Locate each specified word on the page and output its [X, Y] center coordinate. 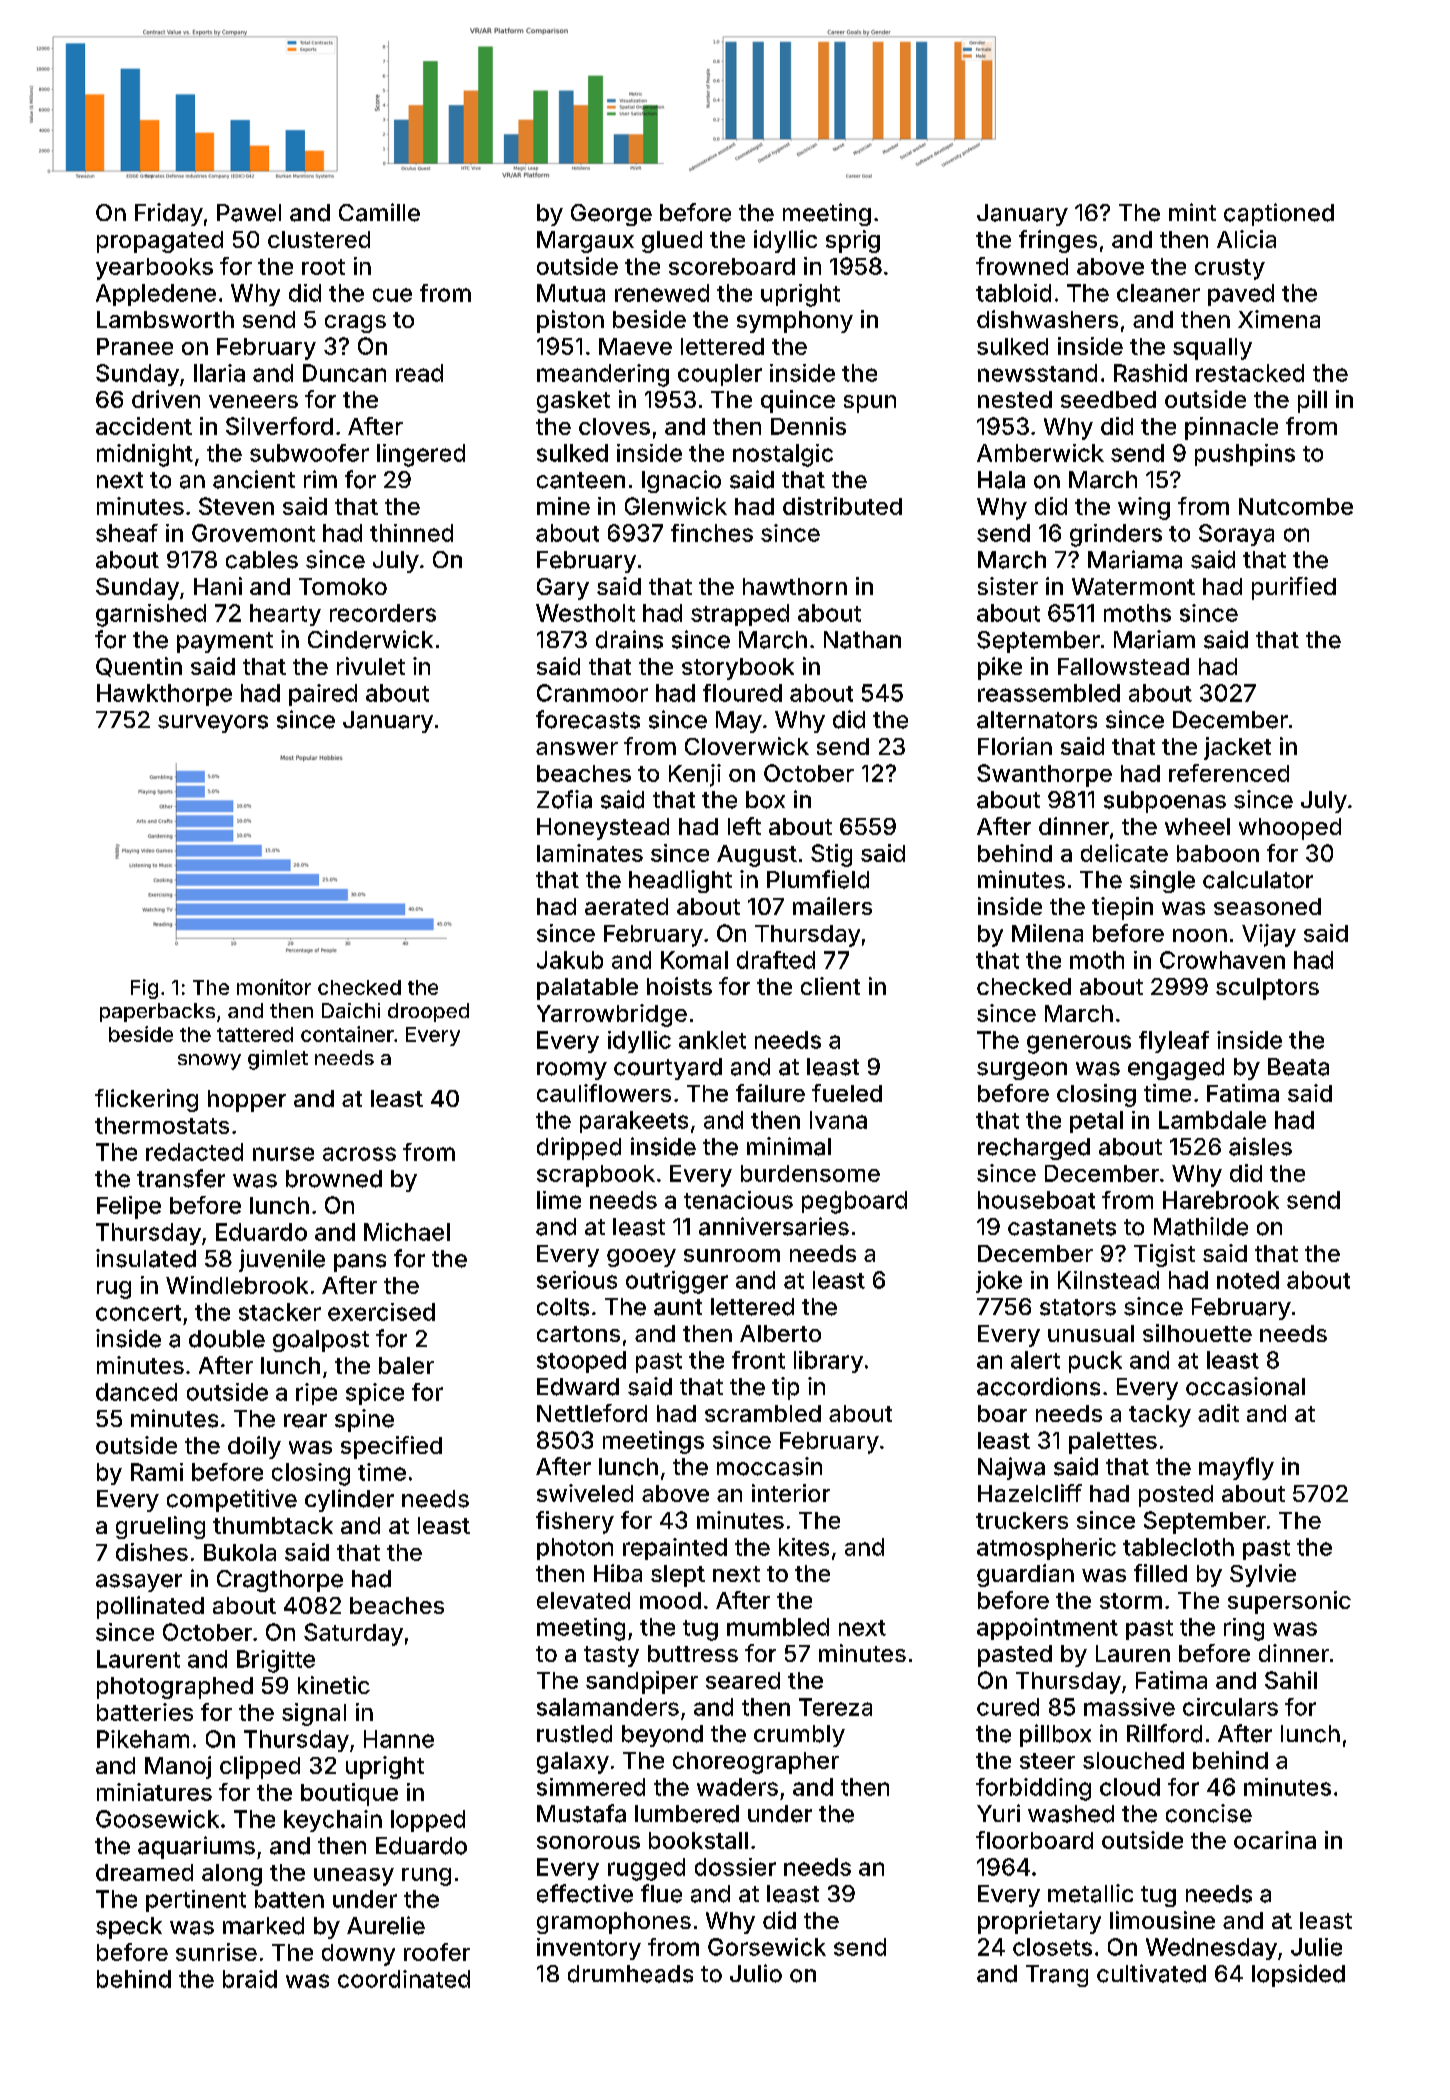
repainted [675, 1549]
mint [1192, 212]
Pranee [135, 346]
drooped [428, 1012]
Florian [1015, 746]
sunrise [216, 1952]
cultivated [1151, 1973]
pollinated [150, 1607]
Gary [563, 589]
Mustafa [581, 1813]
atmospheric [1046, 1549]
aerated [626, 906]
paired [323, 695]
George [611, 215]
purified [1294, 588]
